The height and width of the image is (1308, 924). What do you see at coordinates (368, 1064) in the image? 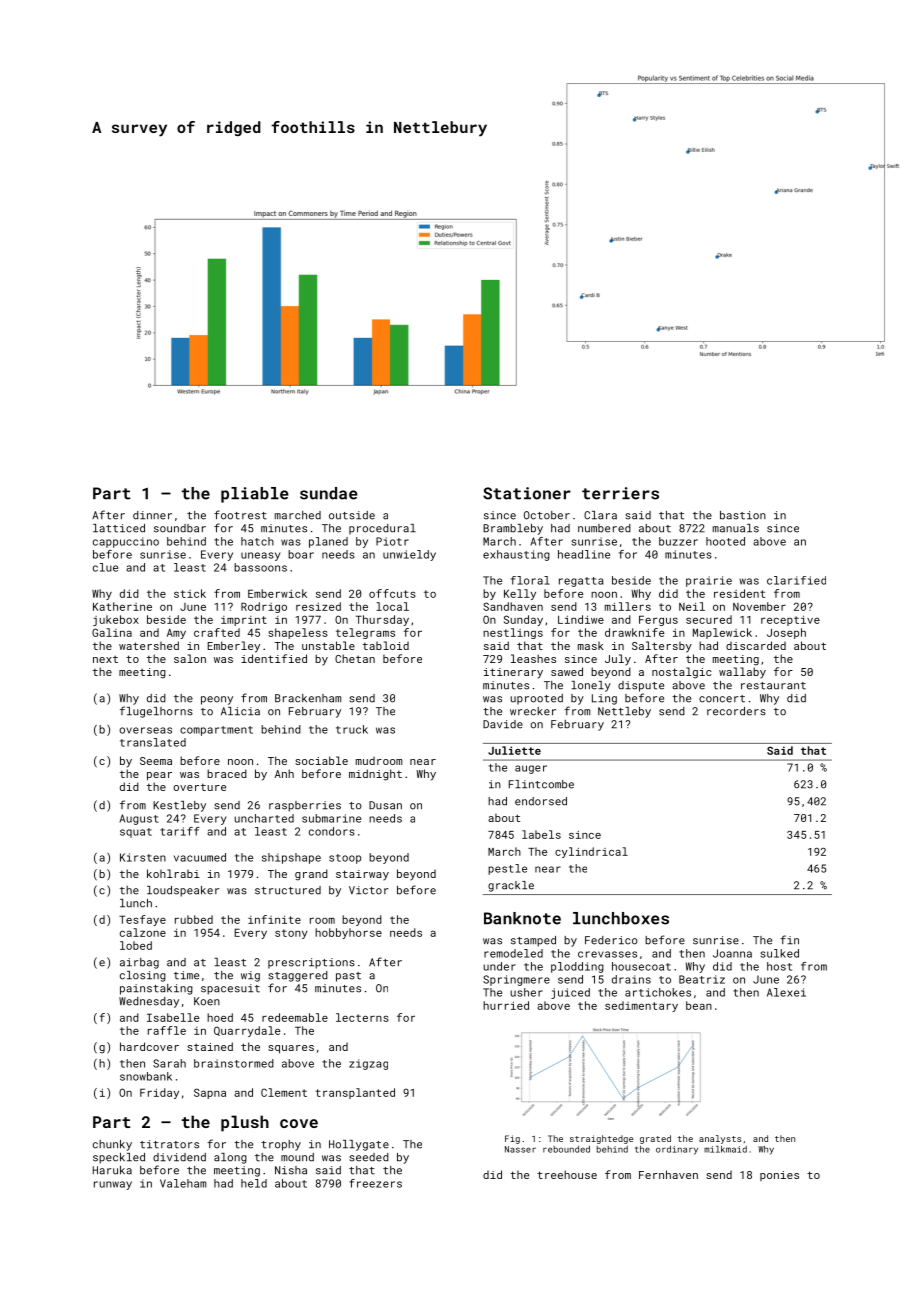
I see `zigzag` at bounding box center [368, 1064].
